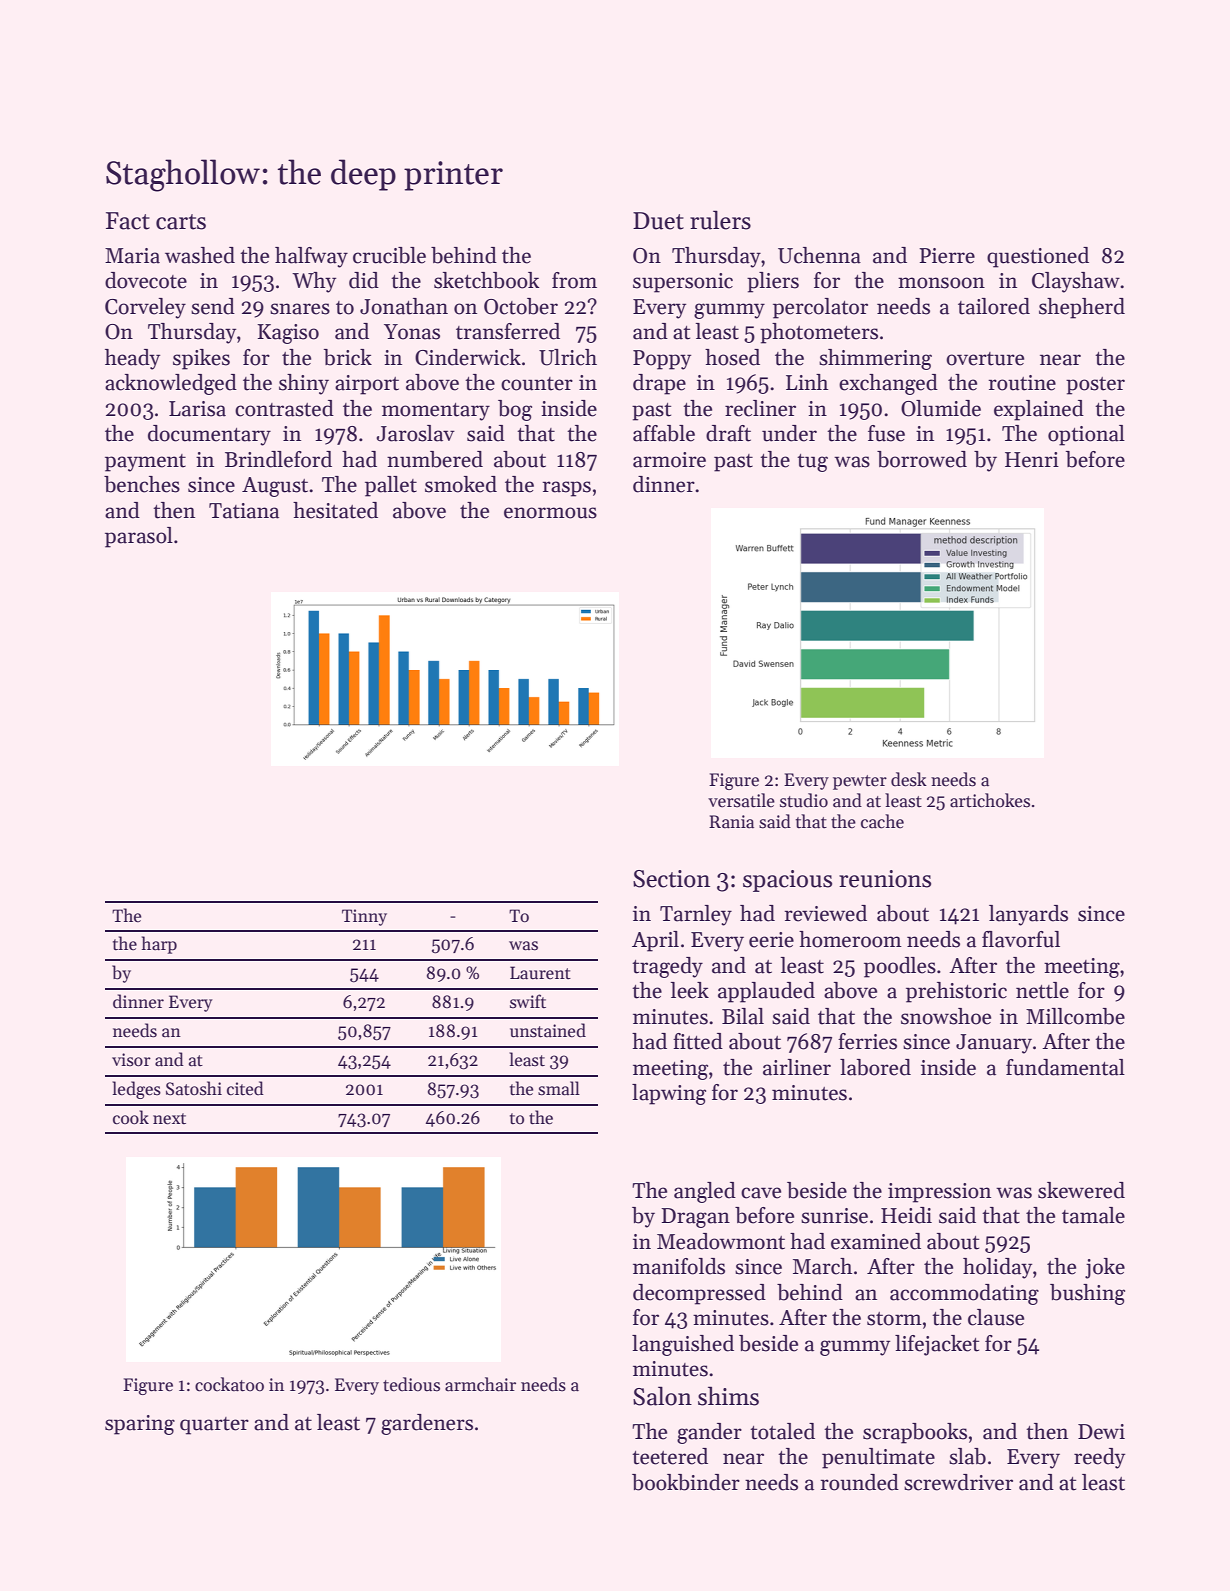 Image resolution: width=1230 pixels, height=1591 pixels. I want to click on questioned, so click(1038, 257).
